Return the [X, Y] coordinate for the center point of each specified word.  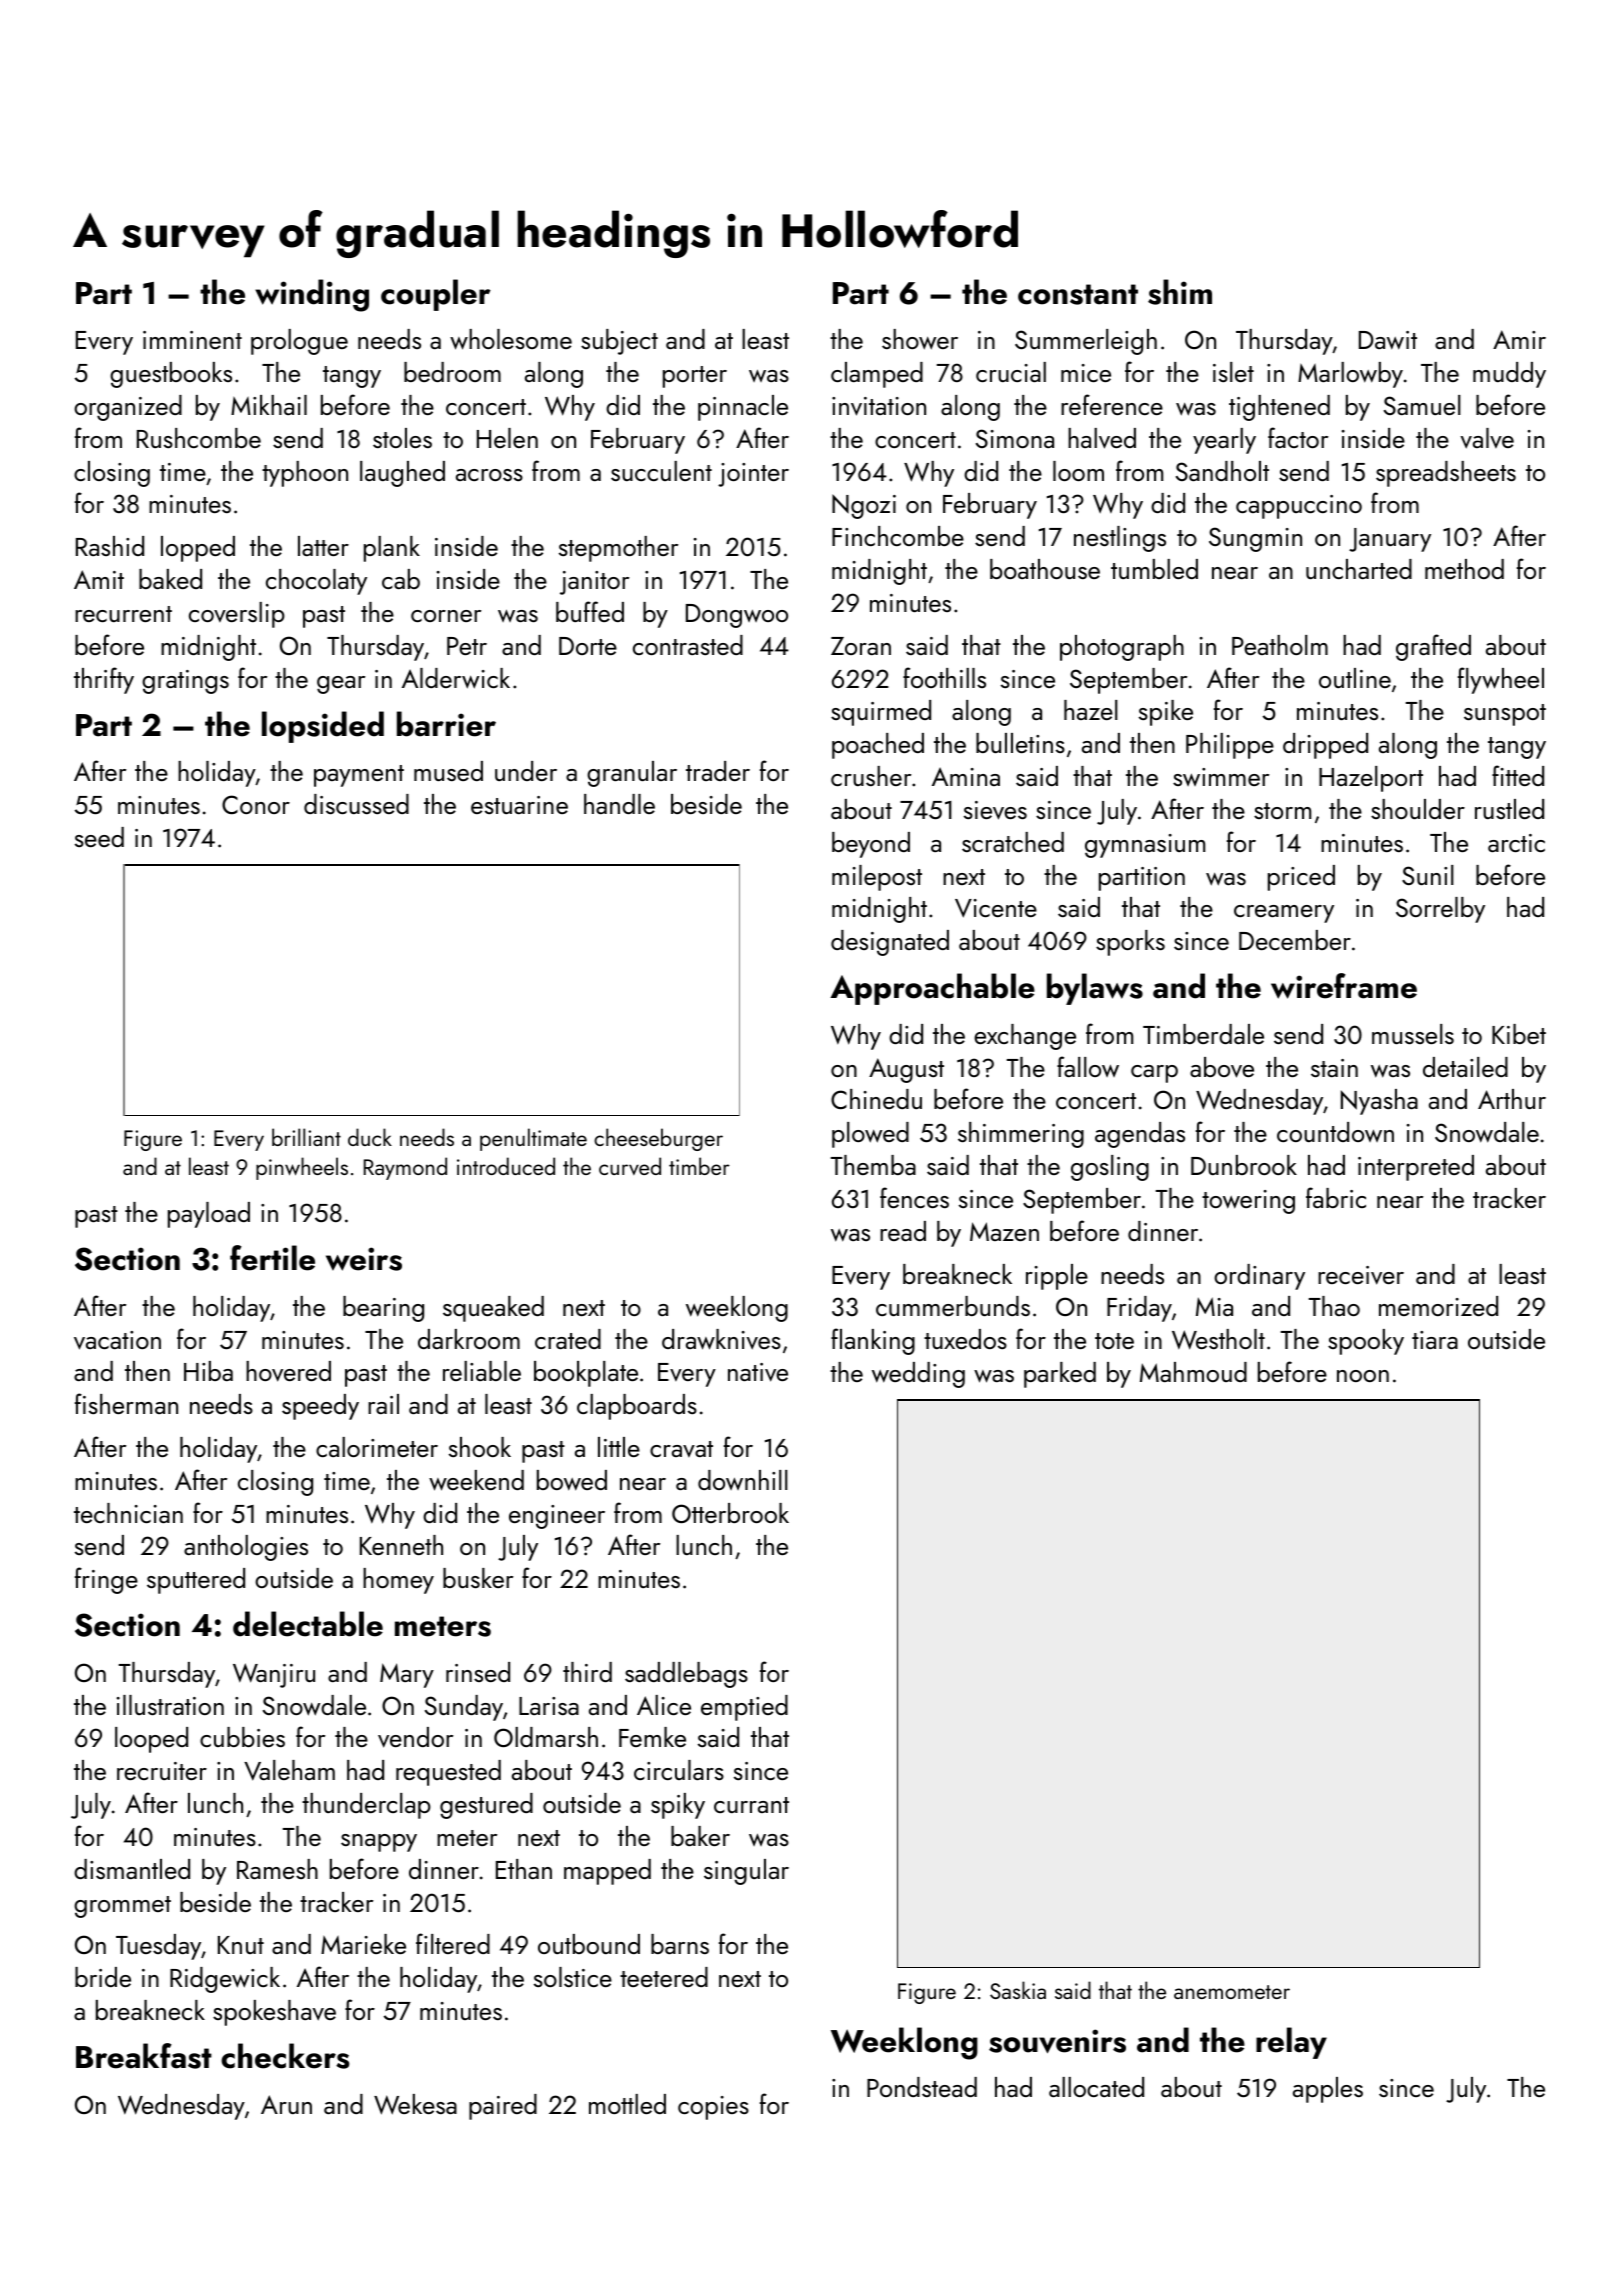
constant [1078, 294]
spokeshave [274, 2013]
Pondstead [922, 2087]
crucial [1011, 372]
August [906, 1070]
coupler [436, 295]
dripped [1325, 746]
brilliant [306, 1137]
